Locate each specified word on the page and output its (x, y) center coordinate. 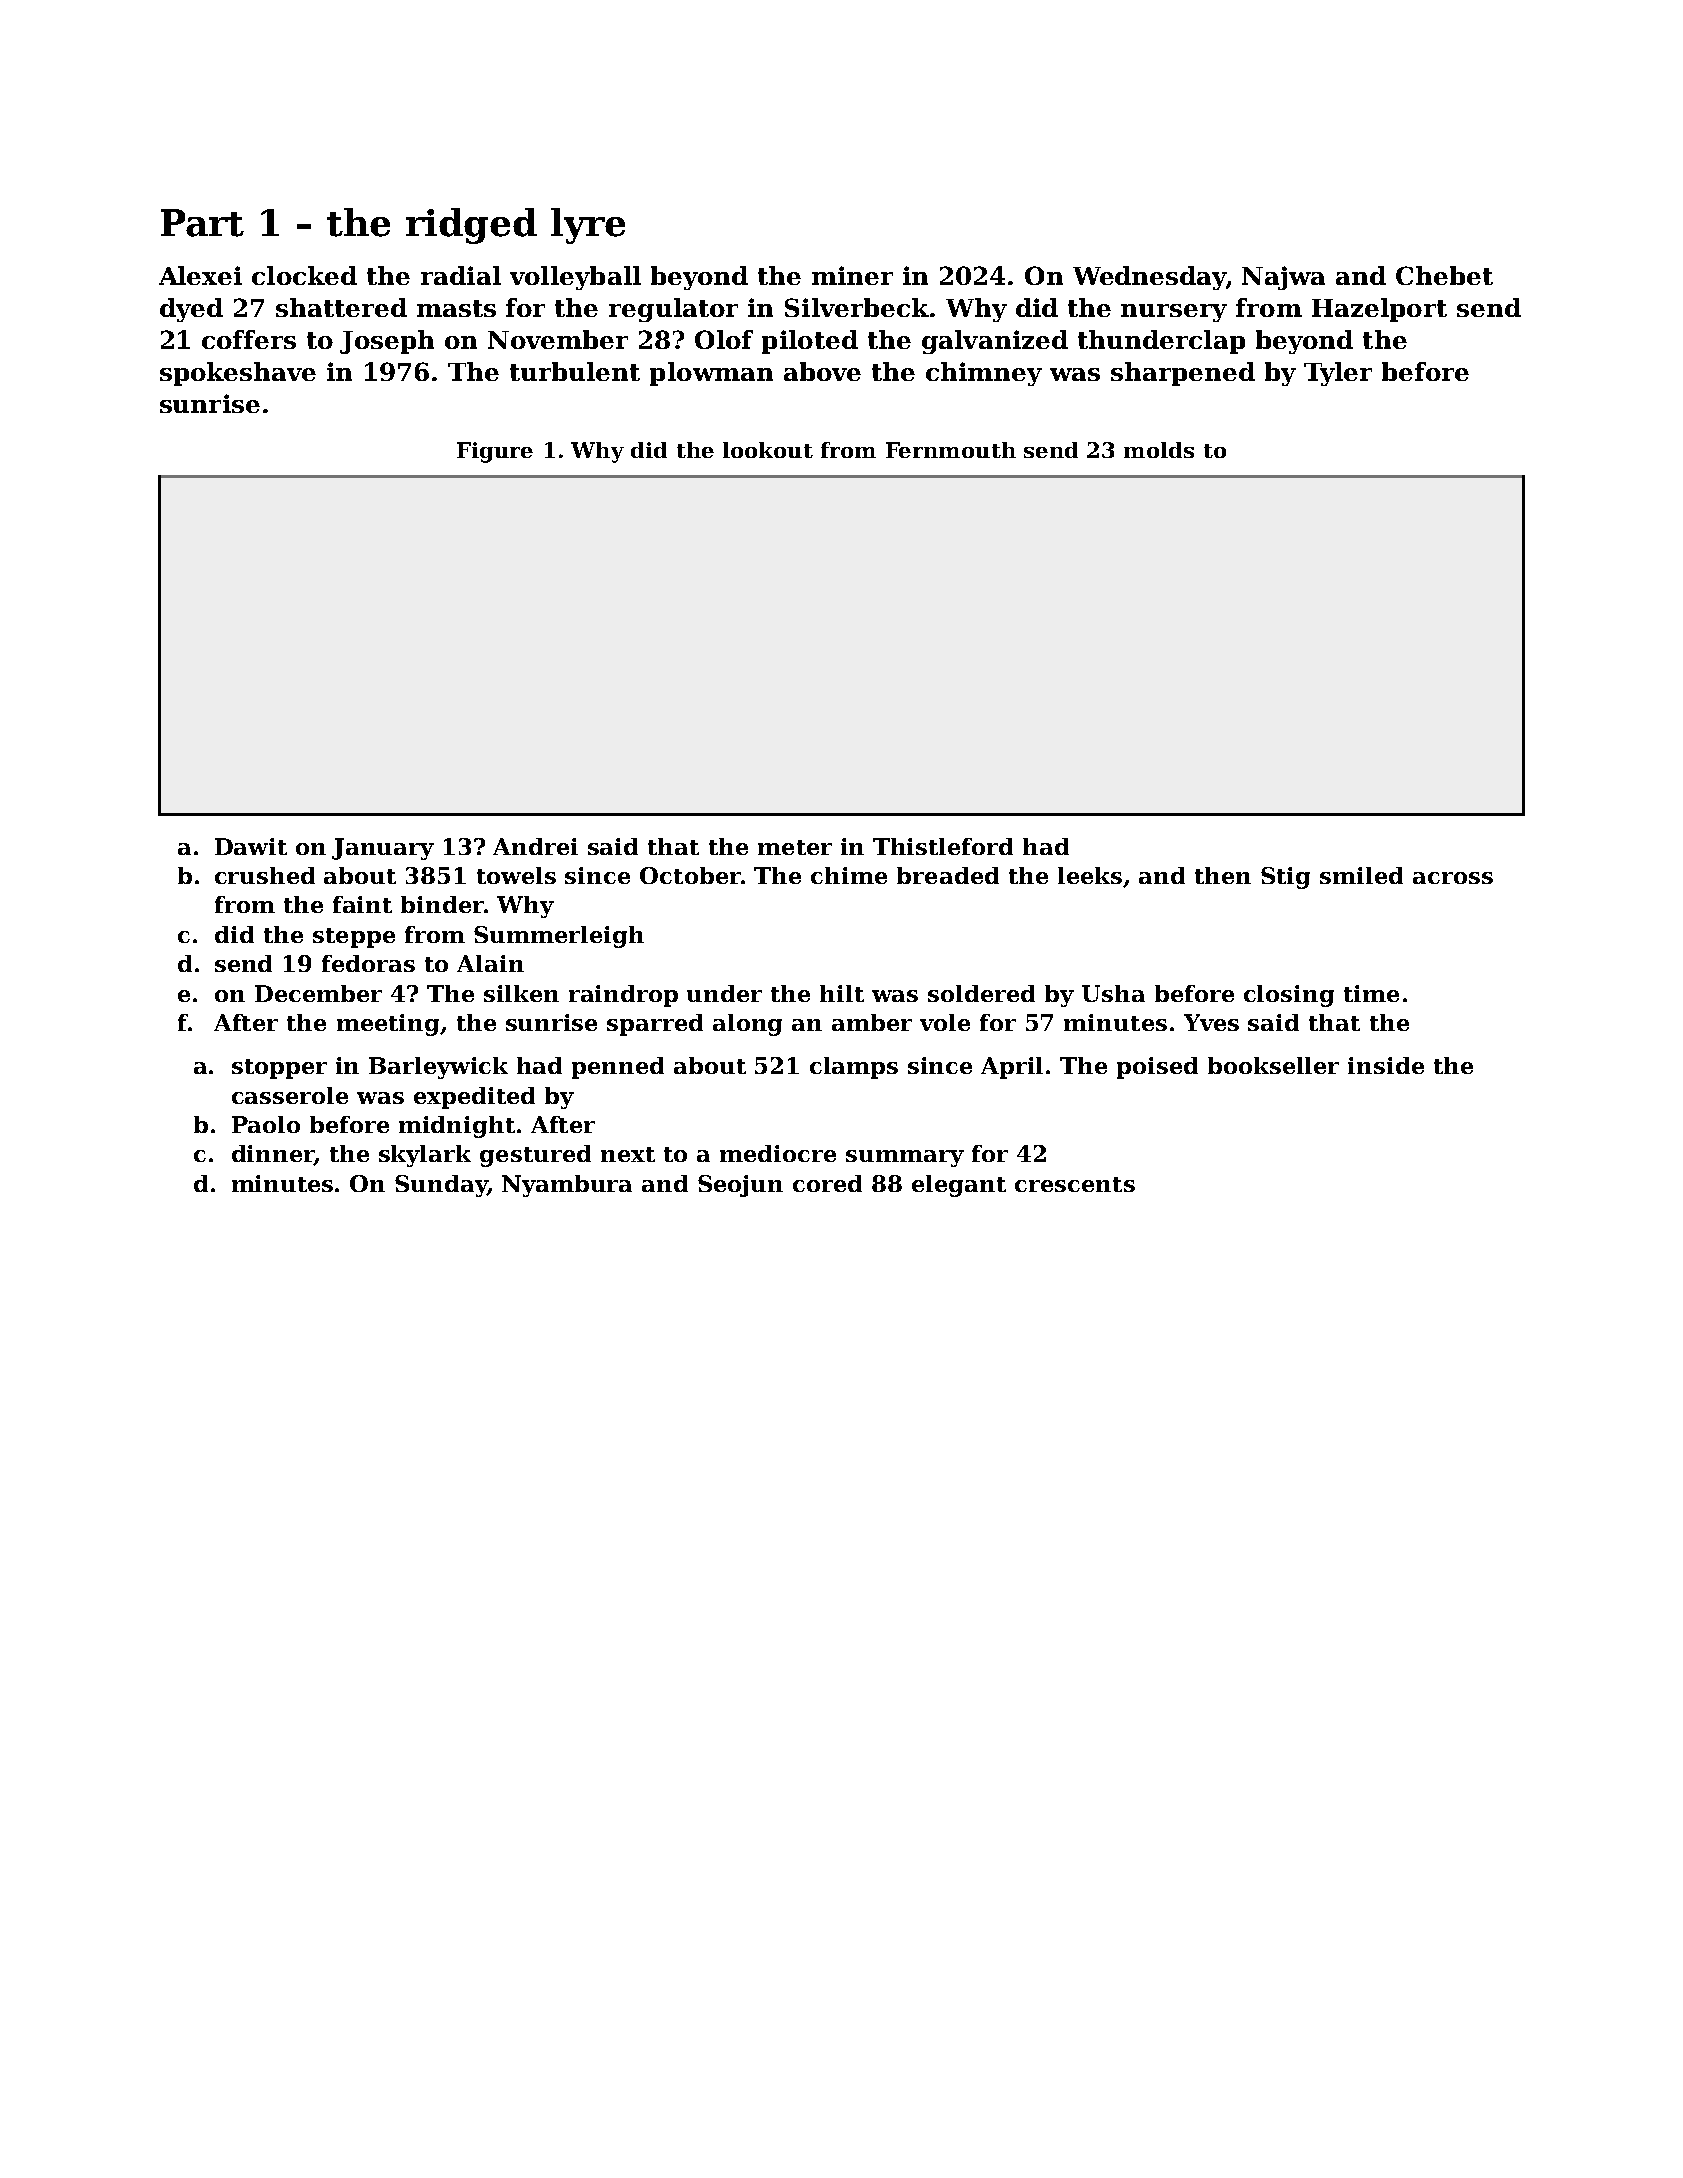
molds (1159, 450)
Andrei (535, 846)
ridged (471, 226)
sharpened (1183, 374)
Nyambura (567, 1186)
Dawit (251, 846)
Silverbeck (857, 307)
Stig (1285, 878)
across (1453, 878)
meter (795, 847)
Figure (495, 452)
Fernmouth (951, 450)
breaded (948, 875)
